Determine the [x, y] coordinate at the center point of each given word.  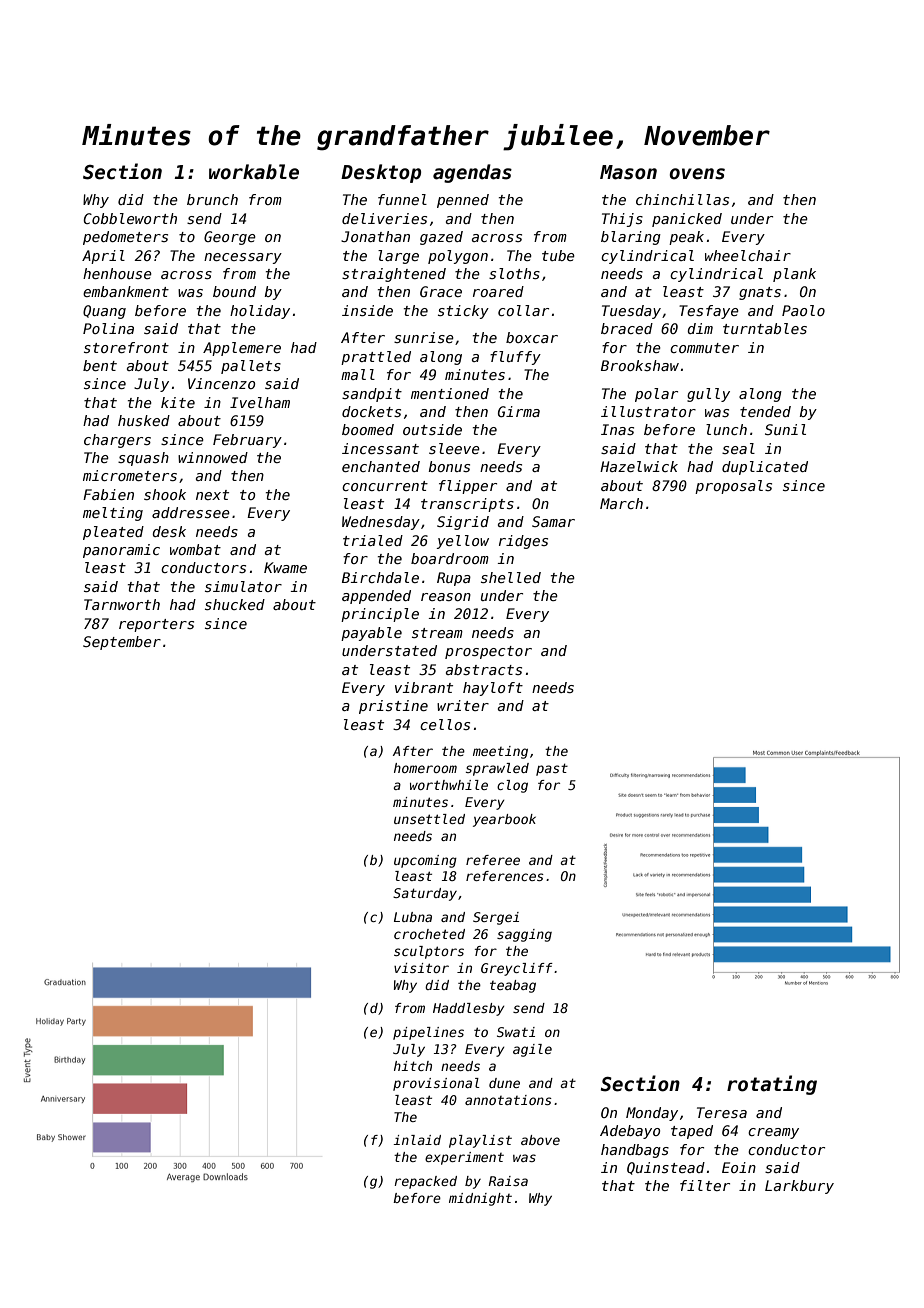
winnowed [213, 457]
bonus [449, 466]
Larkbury [799, 1187]
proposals [733, 487]
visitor [421, 968]
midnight [480, 1199]
